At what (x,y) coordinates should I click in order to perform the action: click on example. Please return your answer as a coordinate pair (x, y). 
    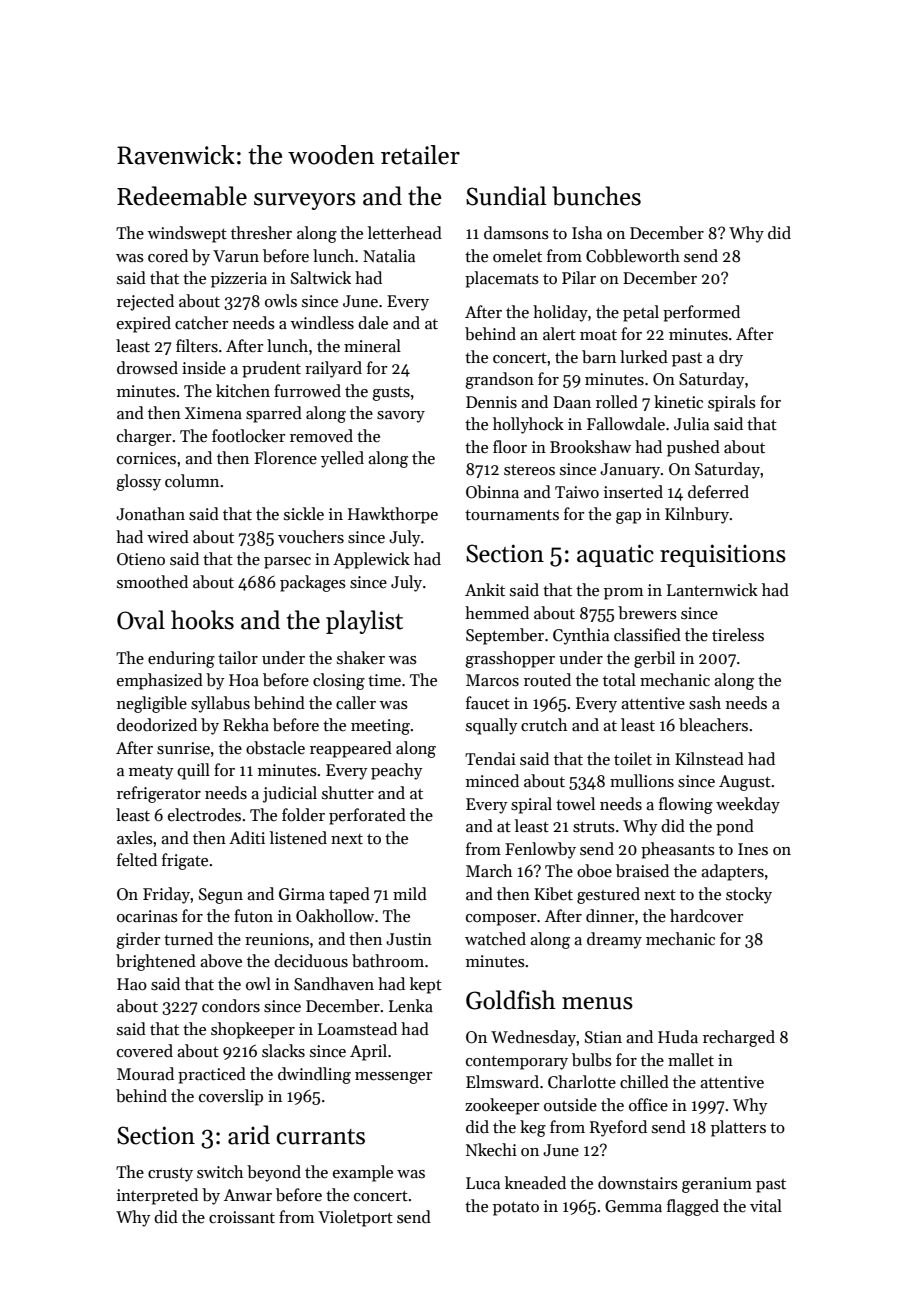
    Looking at the image, I should click on (363, 1173).
